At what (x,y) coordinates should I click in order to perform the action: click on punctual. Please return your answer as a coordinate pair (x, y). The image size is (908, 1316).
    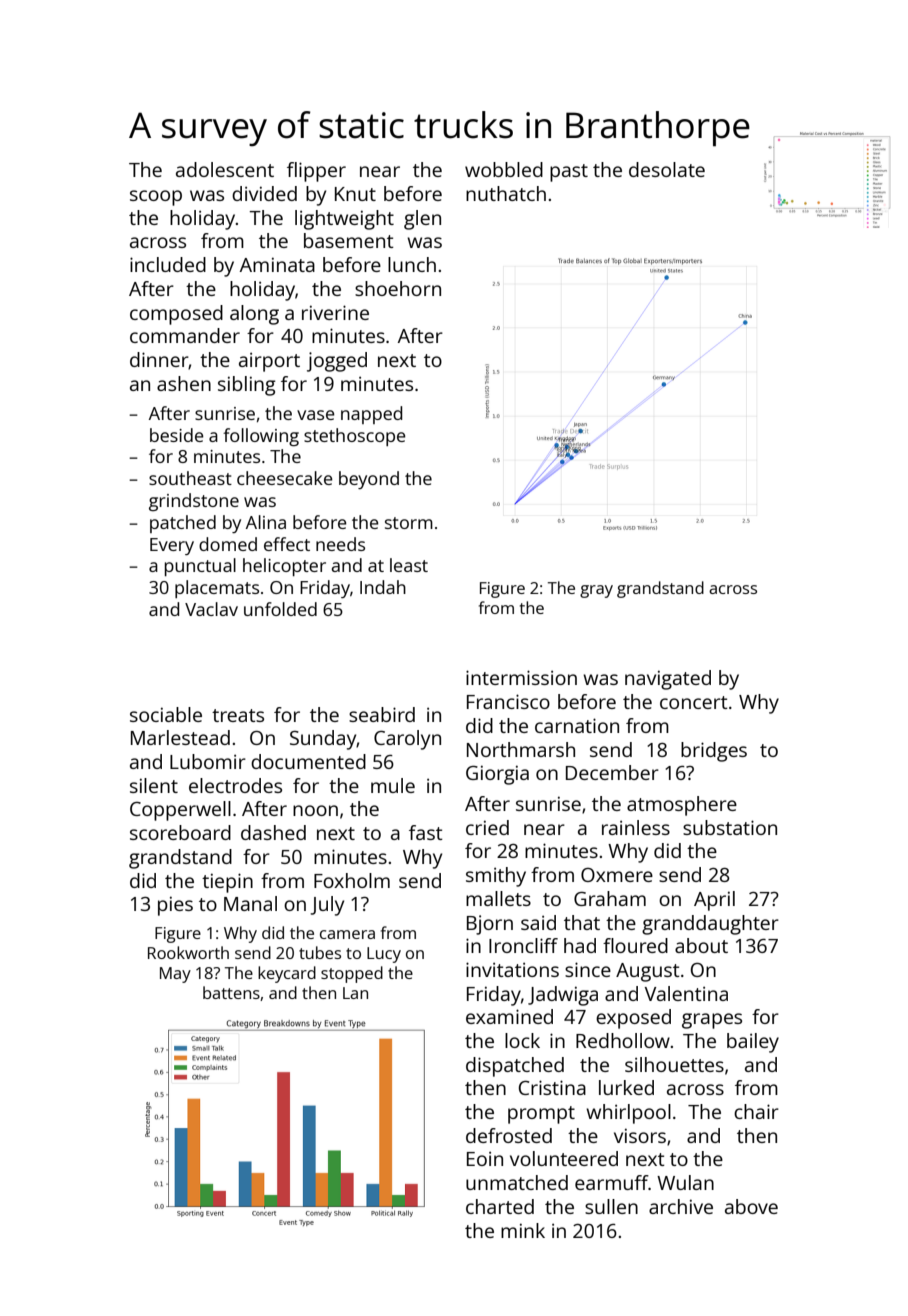
    Looking at the image, I should click on (200, 567).
